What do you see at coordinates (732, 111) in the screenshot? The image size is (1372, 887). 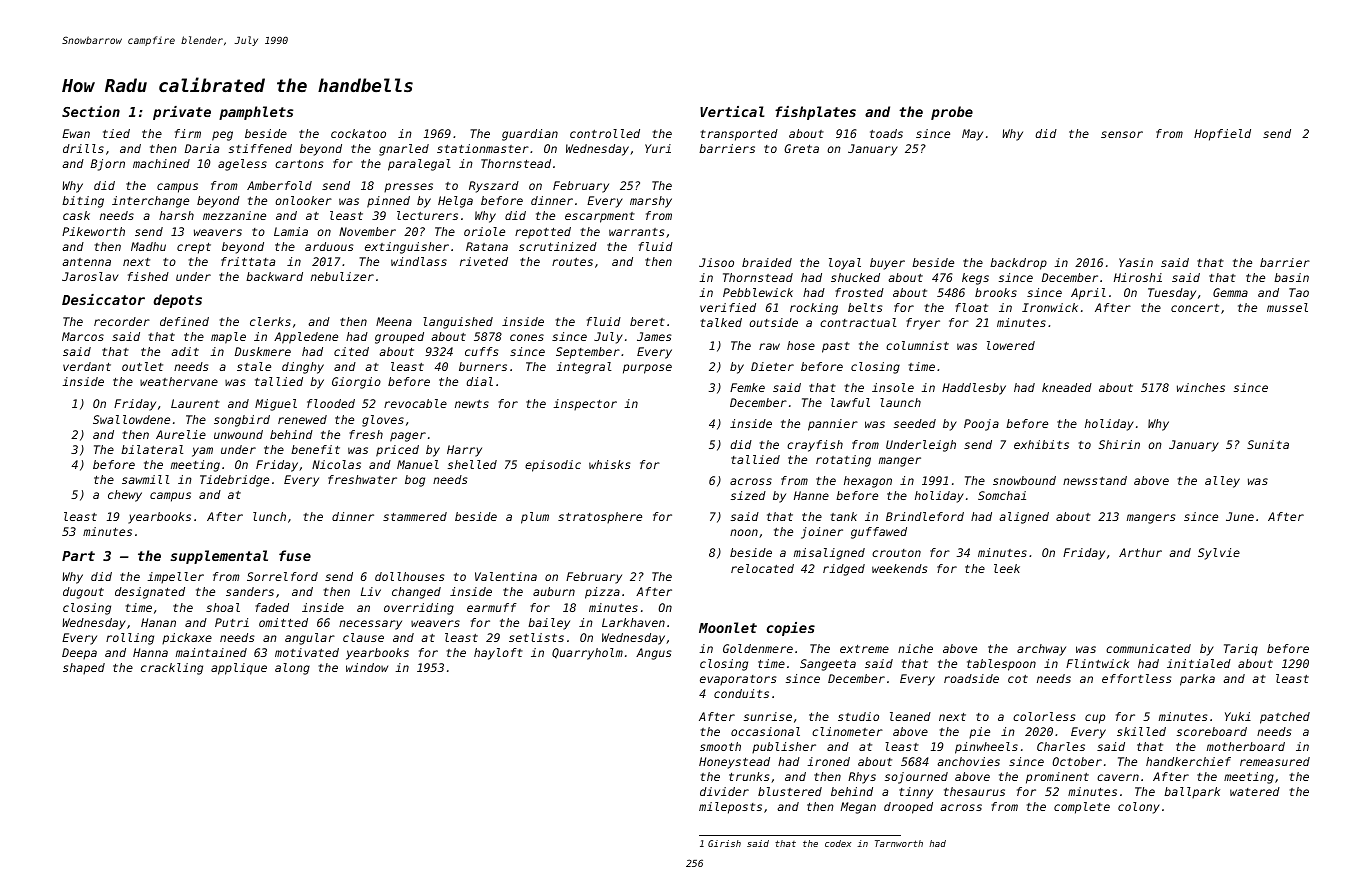 I see `Vertical` at bounding box center [732, 111].
